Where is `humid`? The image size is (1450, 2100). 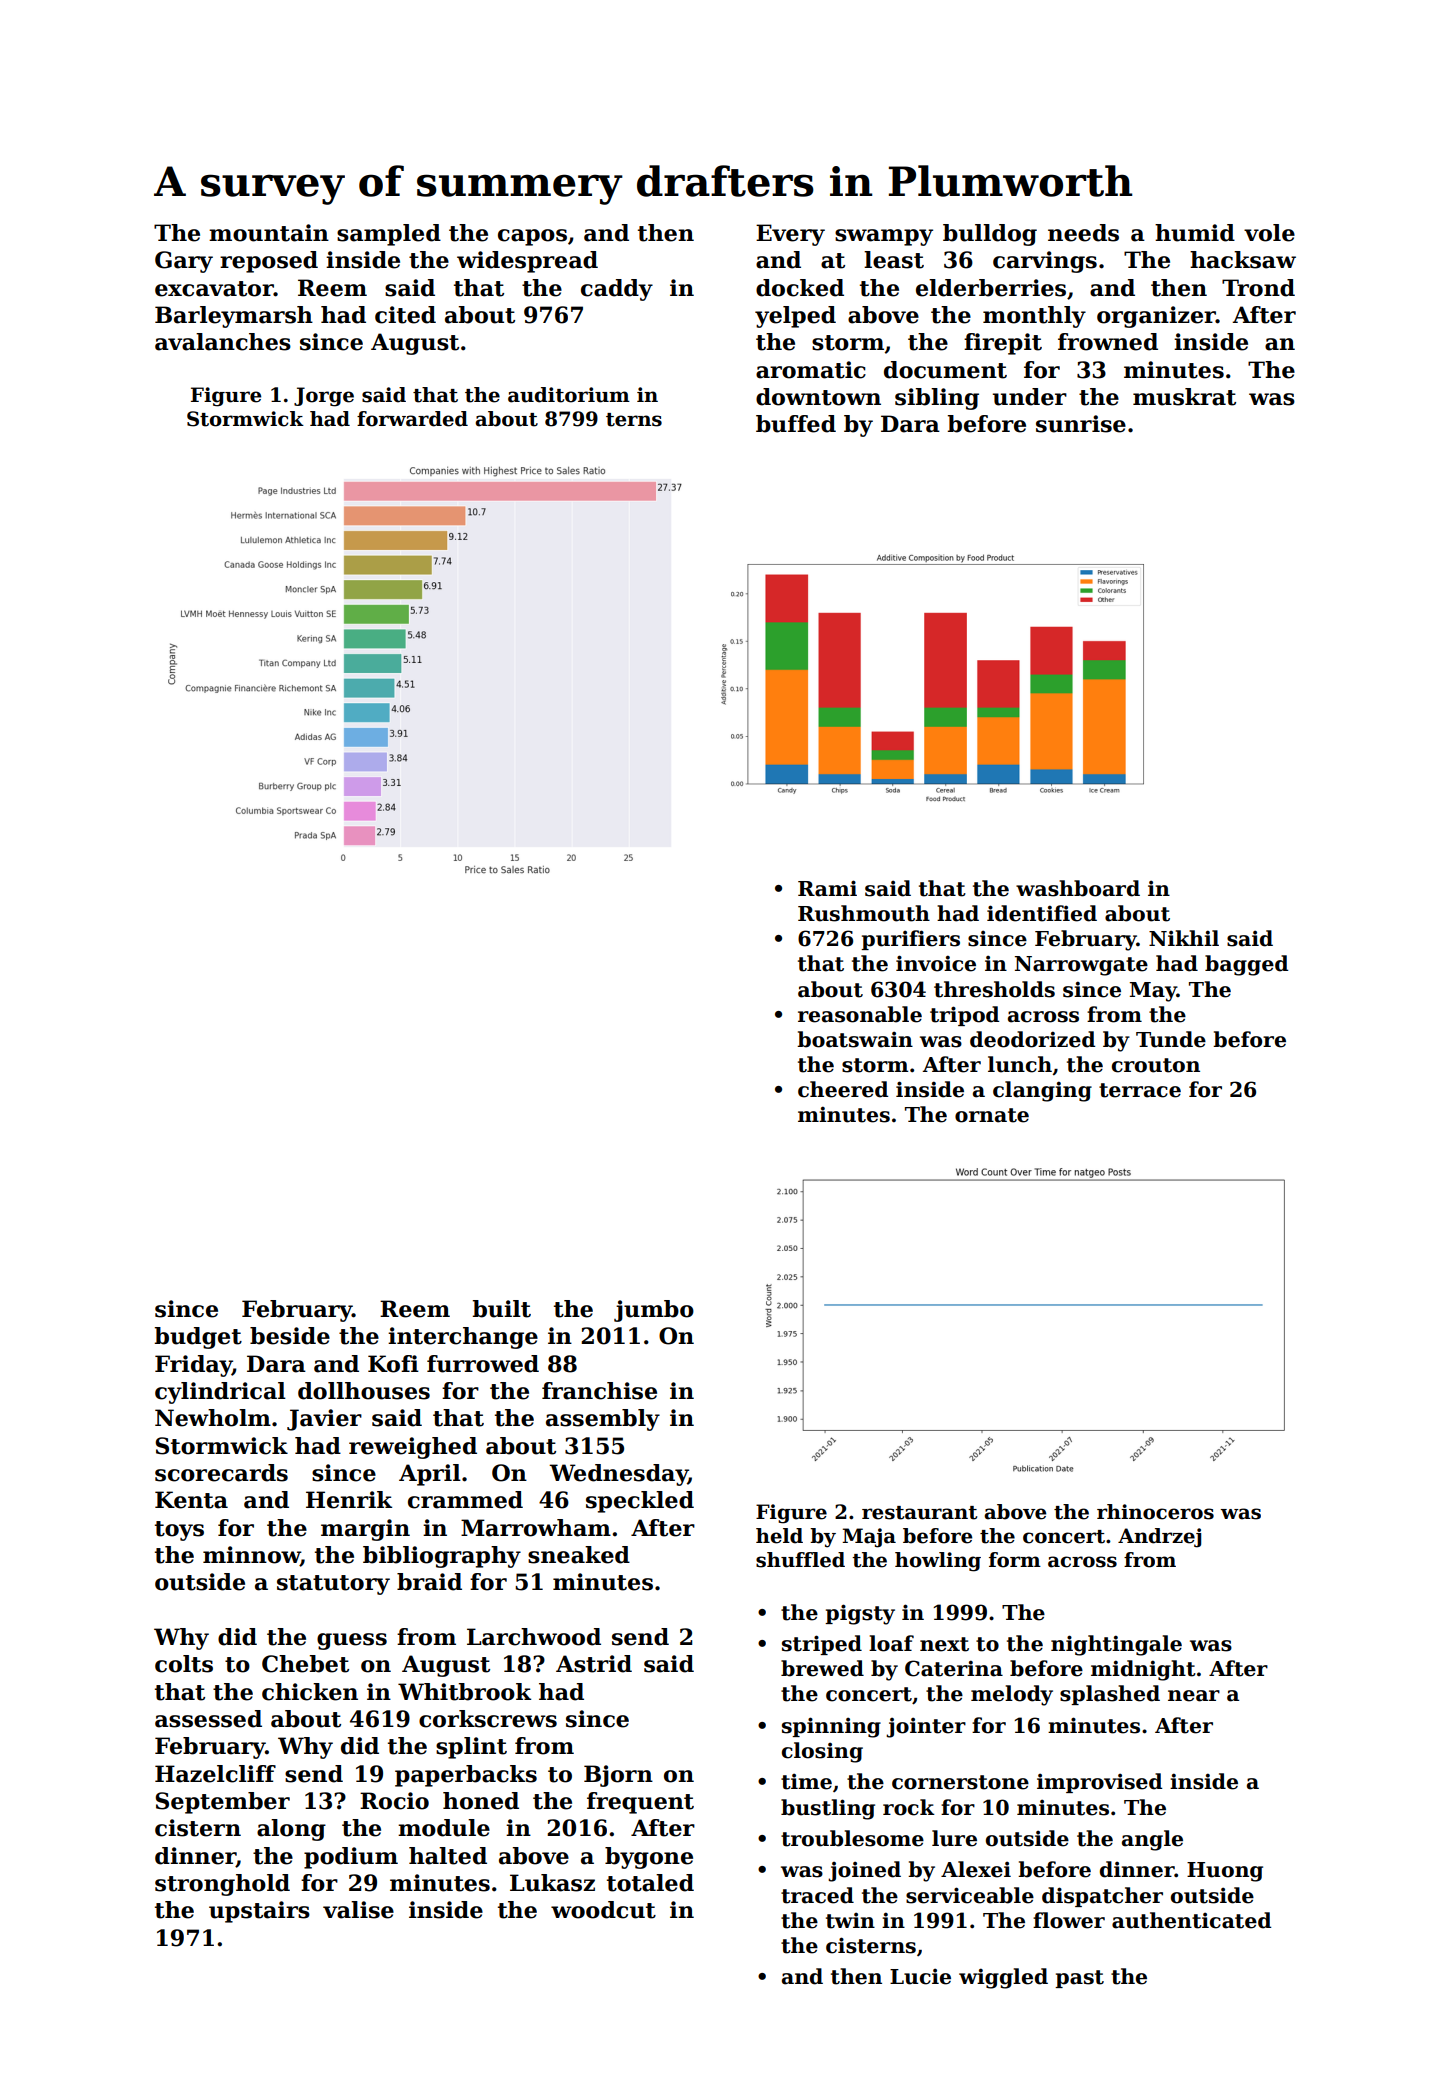 humid is located at coordinates (1195, 233).
